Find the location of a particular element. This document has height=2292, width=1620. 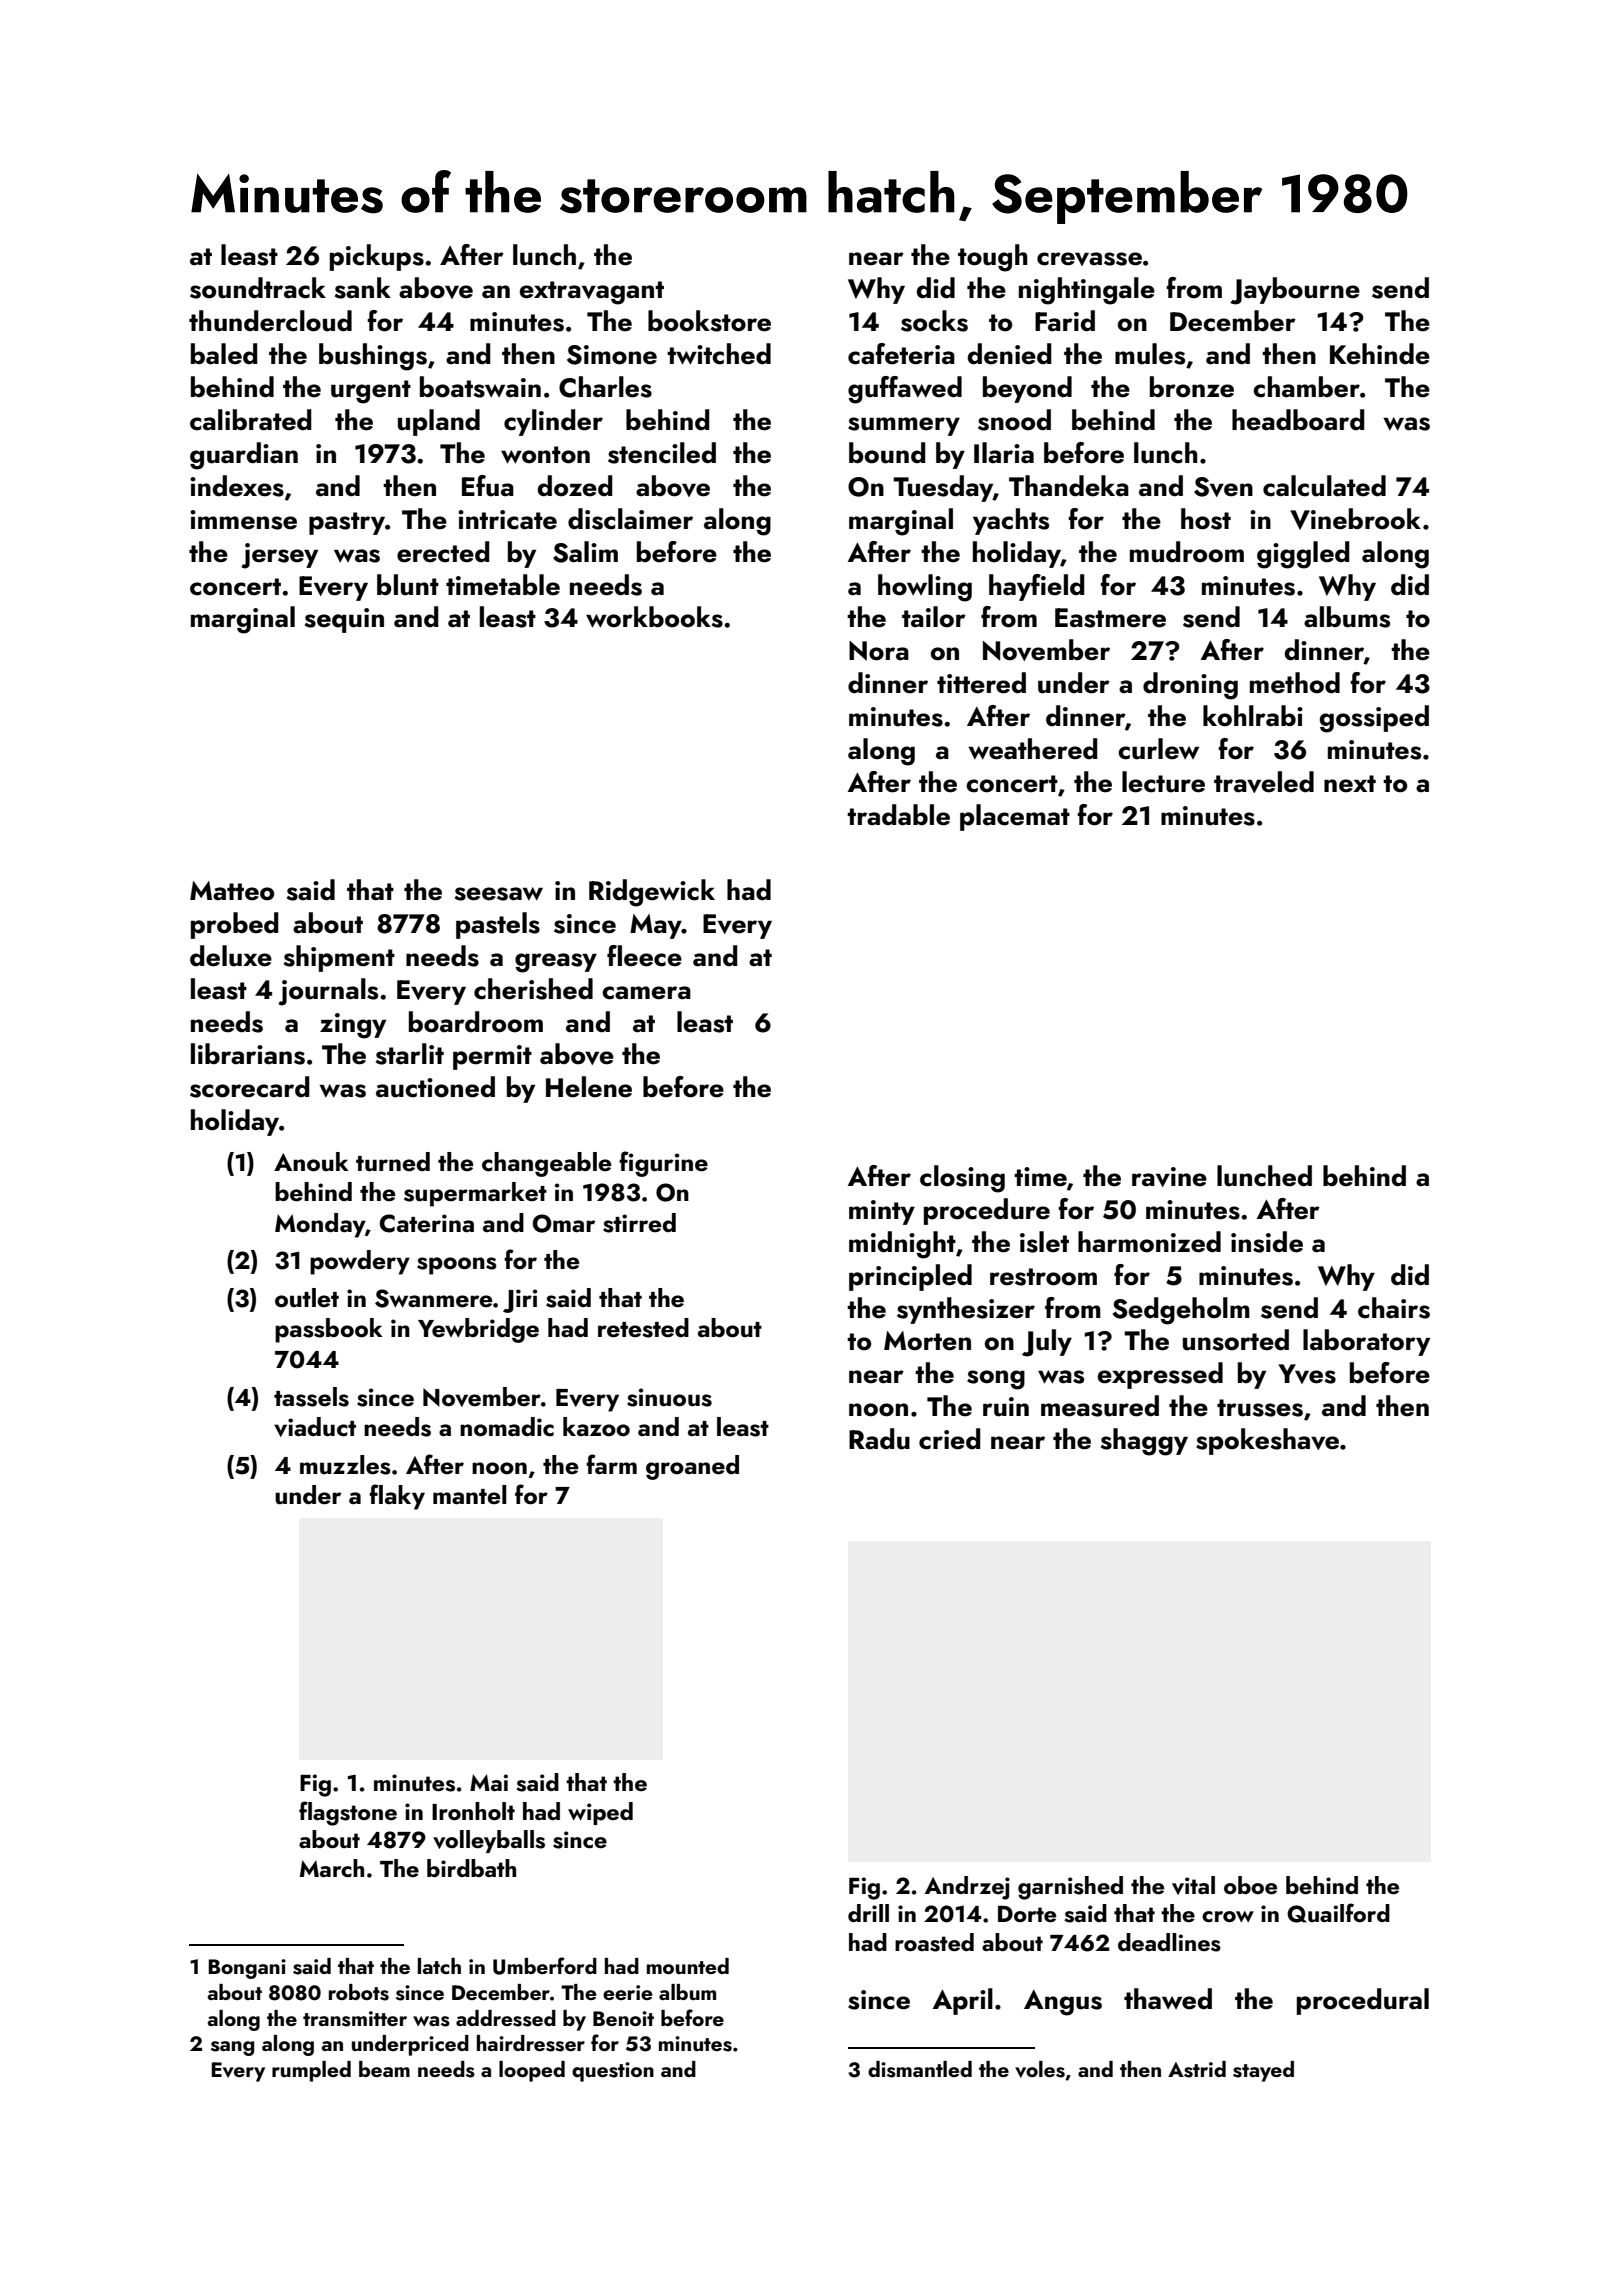

Anouk is located at coordinates (311, 1162).
